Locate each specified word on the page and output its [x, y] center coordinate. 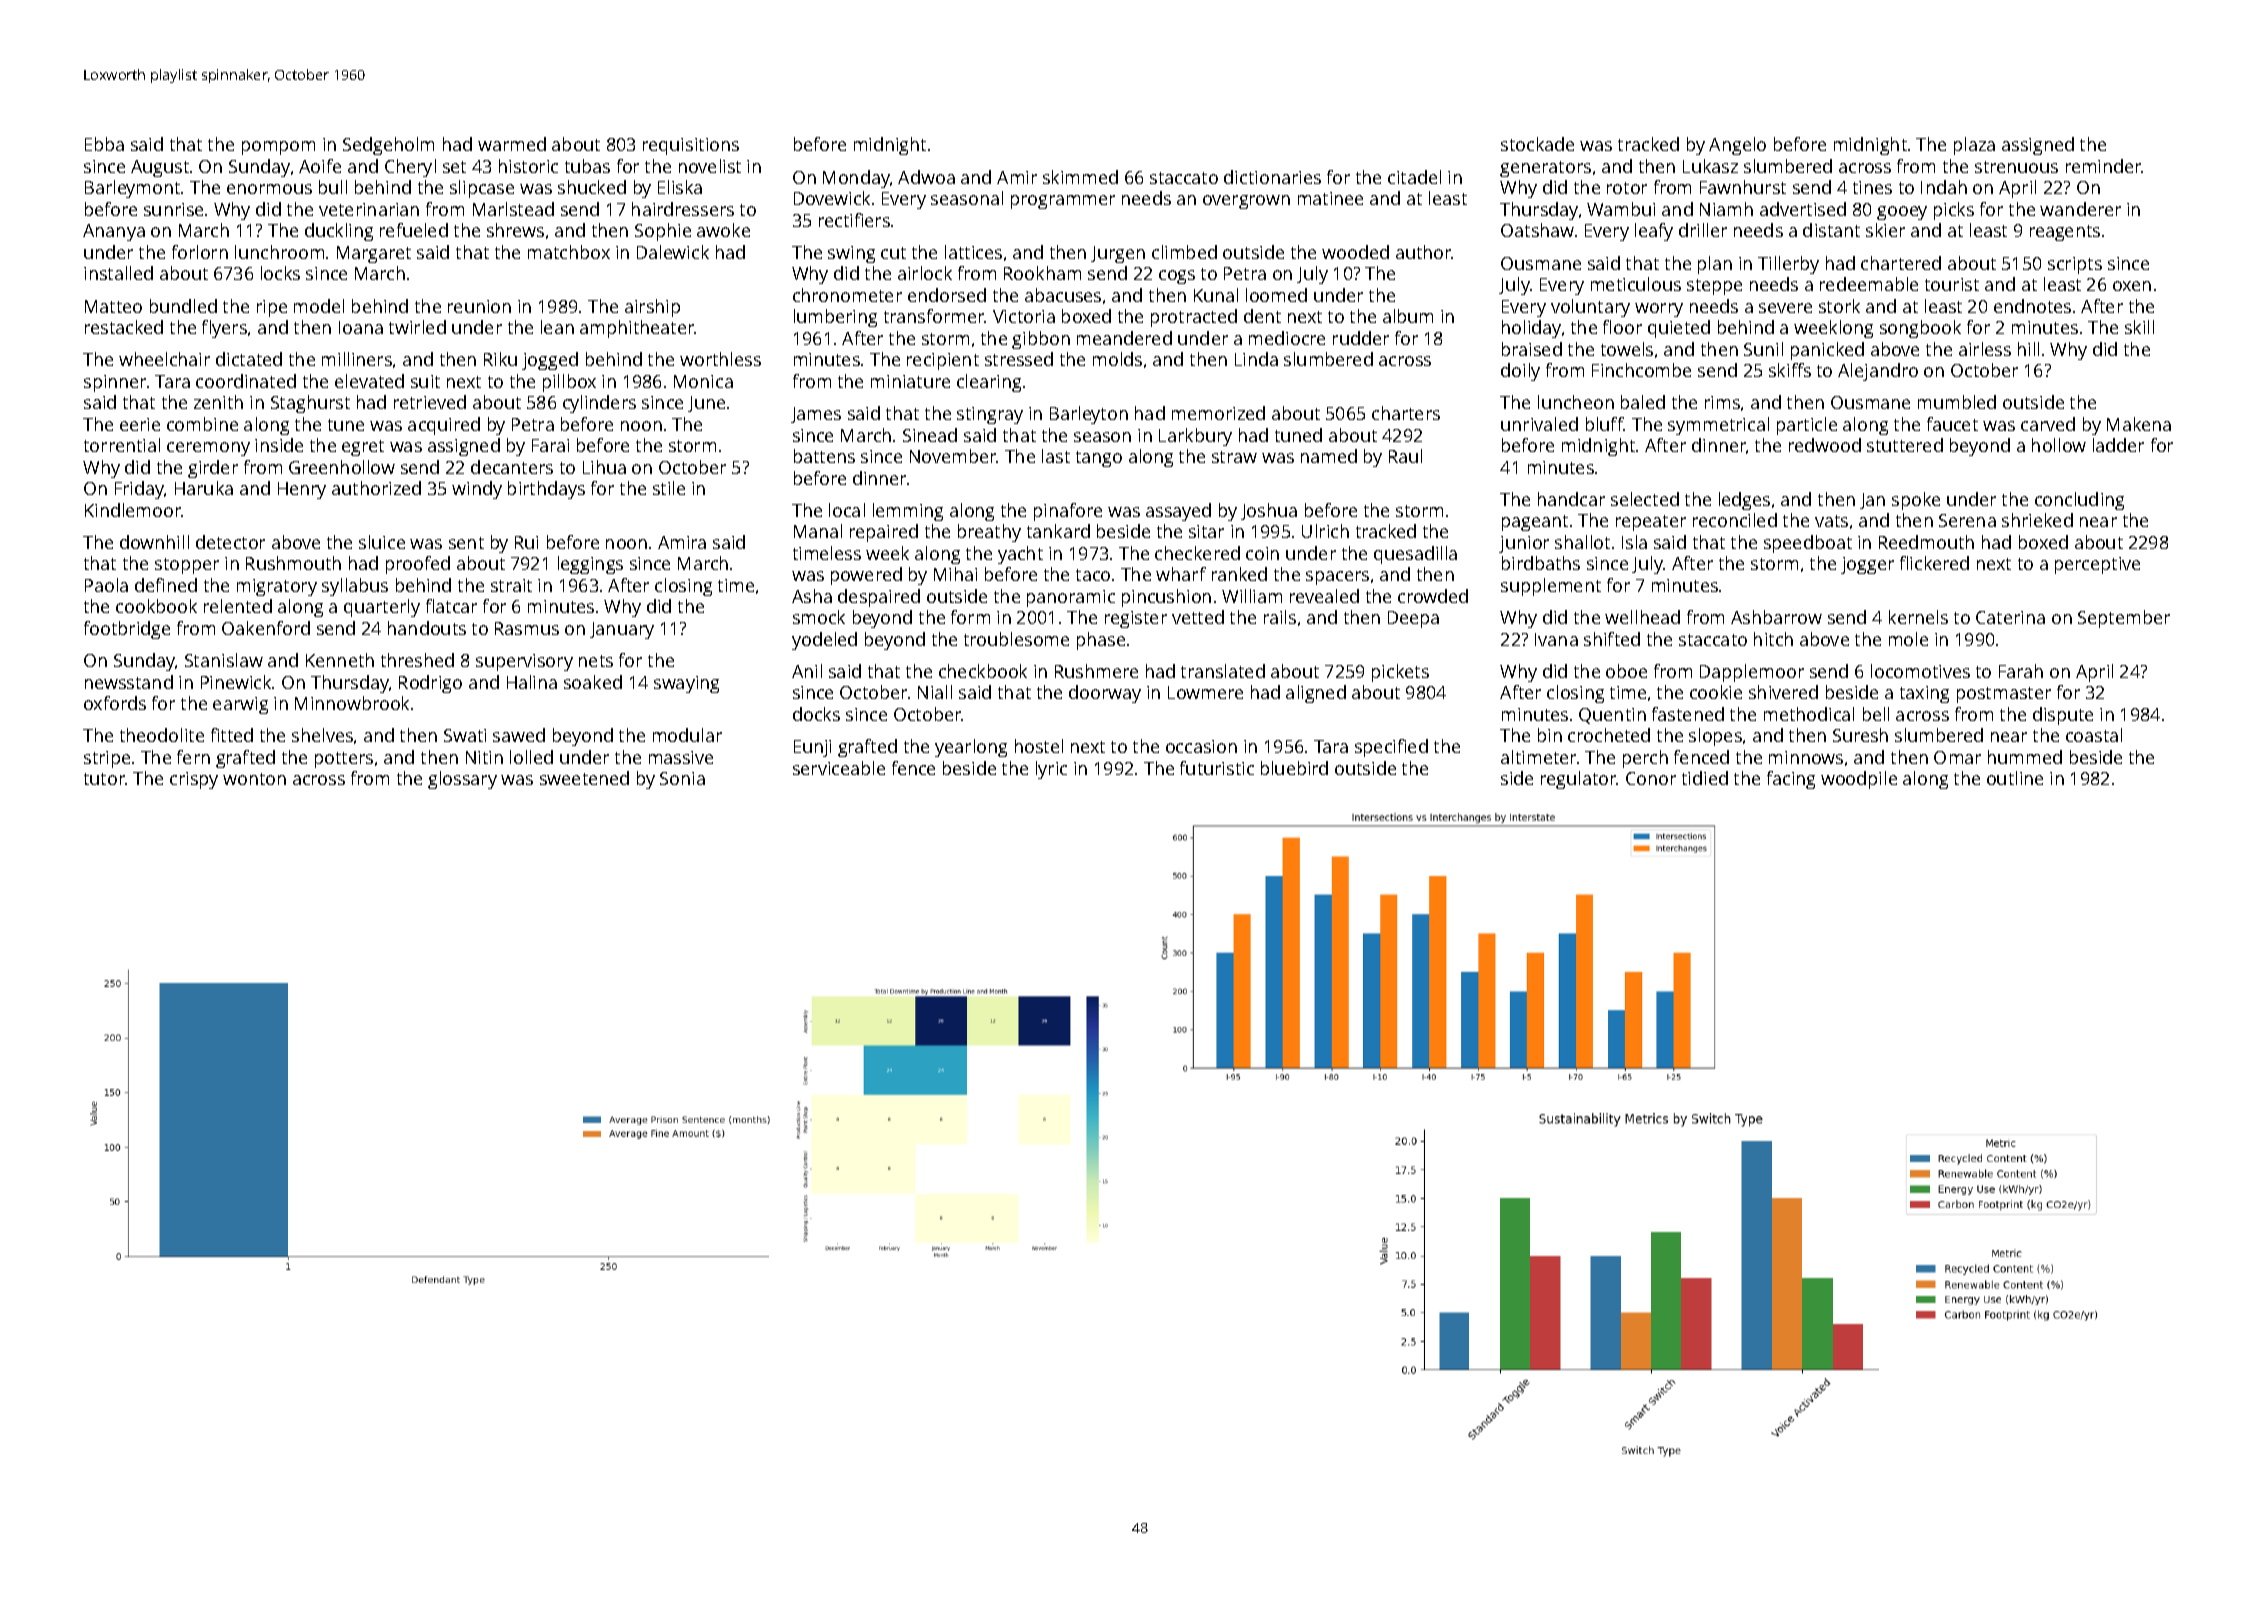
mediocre [1287, 338]
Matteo [113, 306]
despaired [879, 598]
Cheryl [410, 168]
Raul [1405, 456]
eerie [140, 424]
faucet [1952, 424]
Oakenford [266, 628]
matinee [1330, 198]
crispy [194, 780]
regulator [1579, 780]
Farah [2021, 671]
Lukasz [1710, 166]
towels [1627, 349]
